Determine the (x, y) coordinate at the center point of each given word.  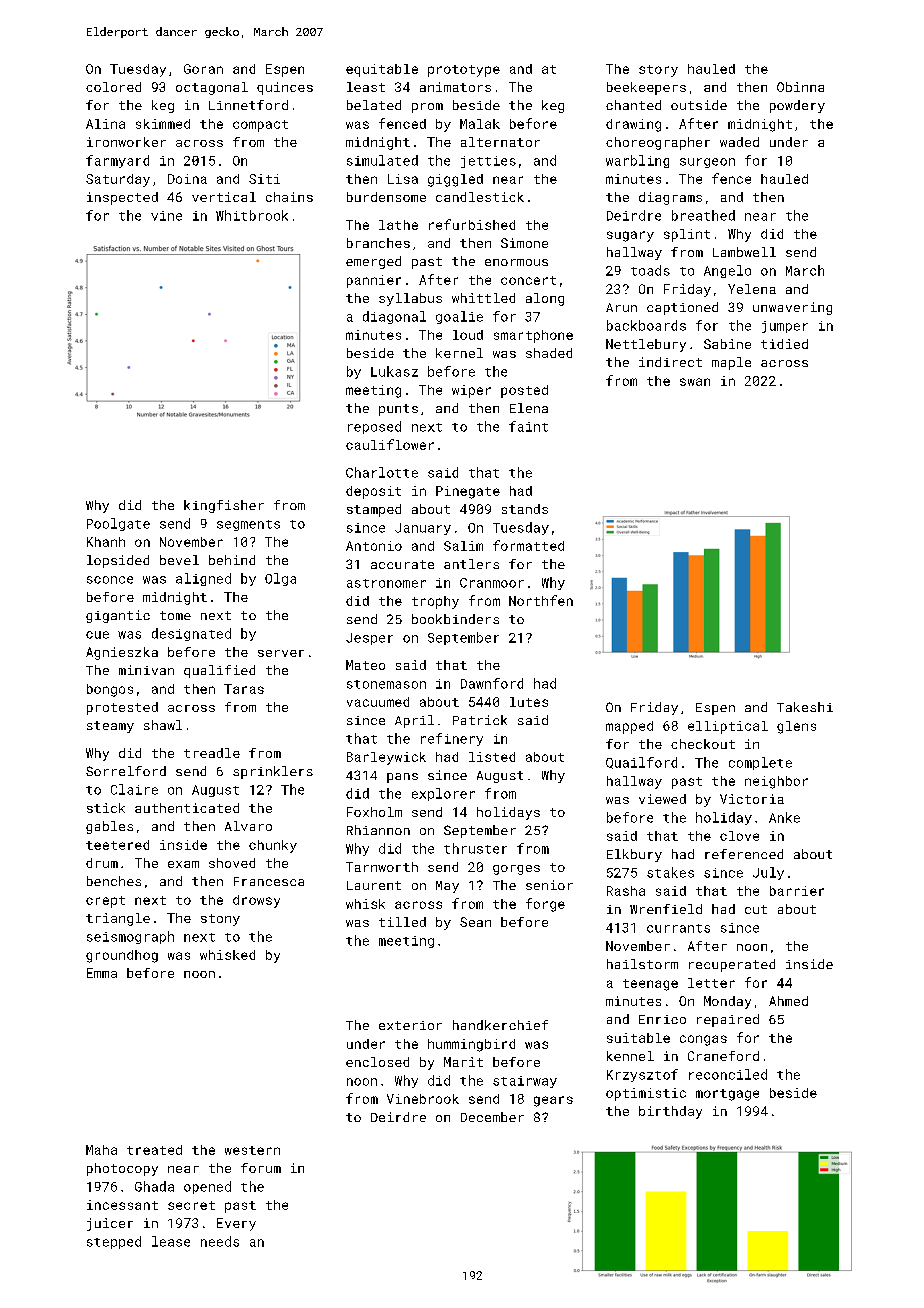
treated (154, 1150)
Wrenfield (666, 909)
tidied (784, 344)
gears (553, 1101)
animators (455, 87)
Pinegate (468, 492)
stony (220, 920)
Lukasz (394, 371)
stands (525, 509)
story (658, 71)
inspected (122, 198)
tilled (402, 922)
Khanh (106, 542)
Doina (187, 179)
